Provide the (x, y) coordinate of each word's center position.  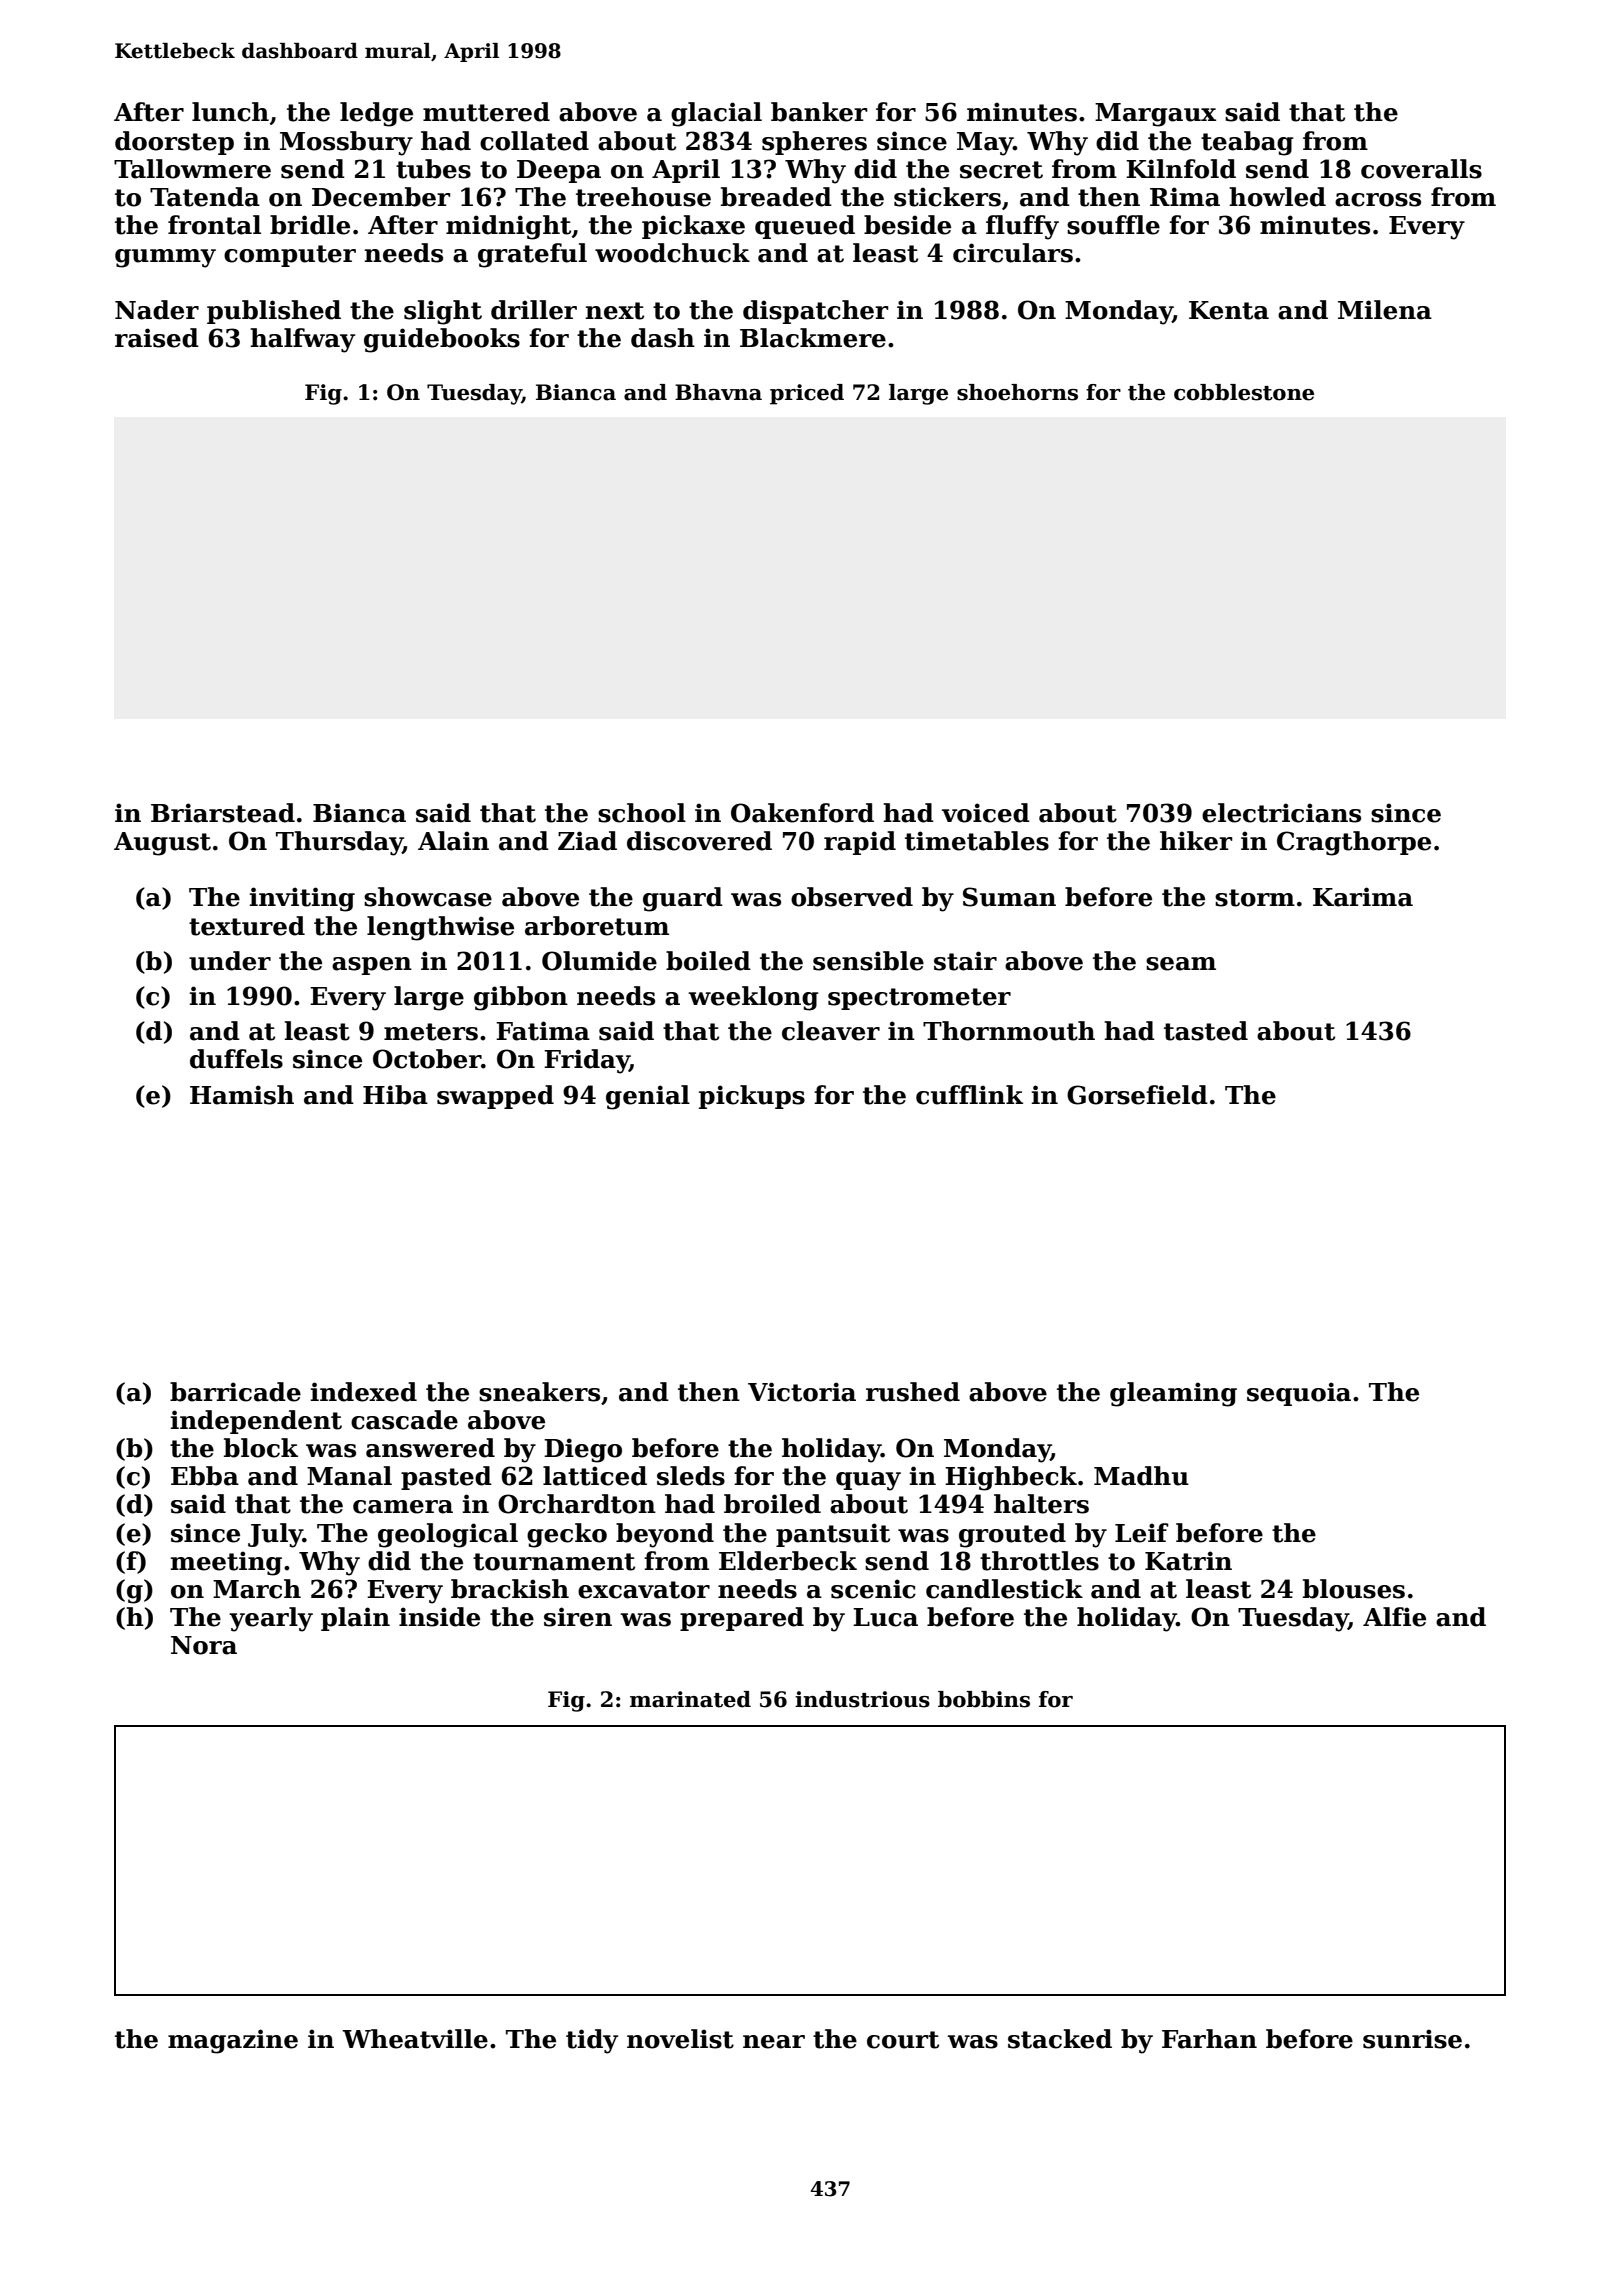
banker (819, 112)
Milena (1385, 310)
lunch (230, 112)
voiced (986, 813)
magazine (233, 2041)
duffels (236, 1059)
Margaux (1155, 115)
